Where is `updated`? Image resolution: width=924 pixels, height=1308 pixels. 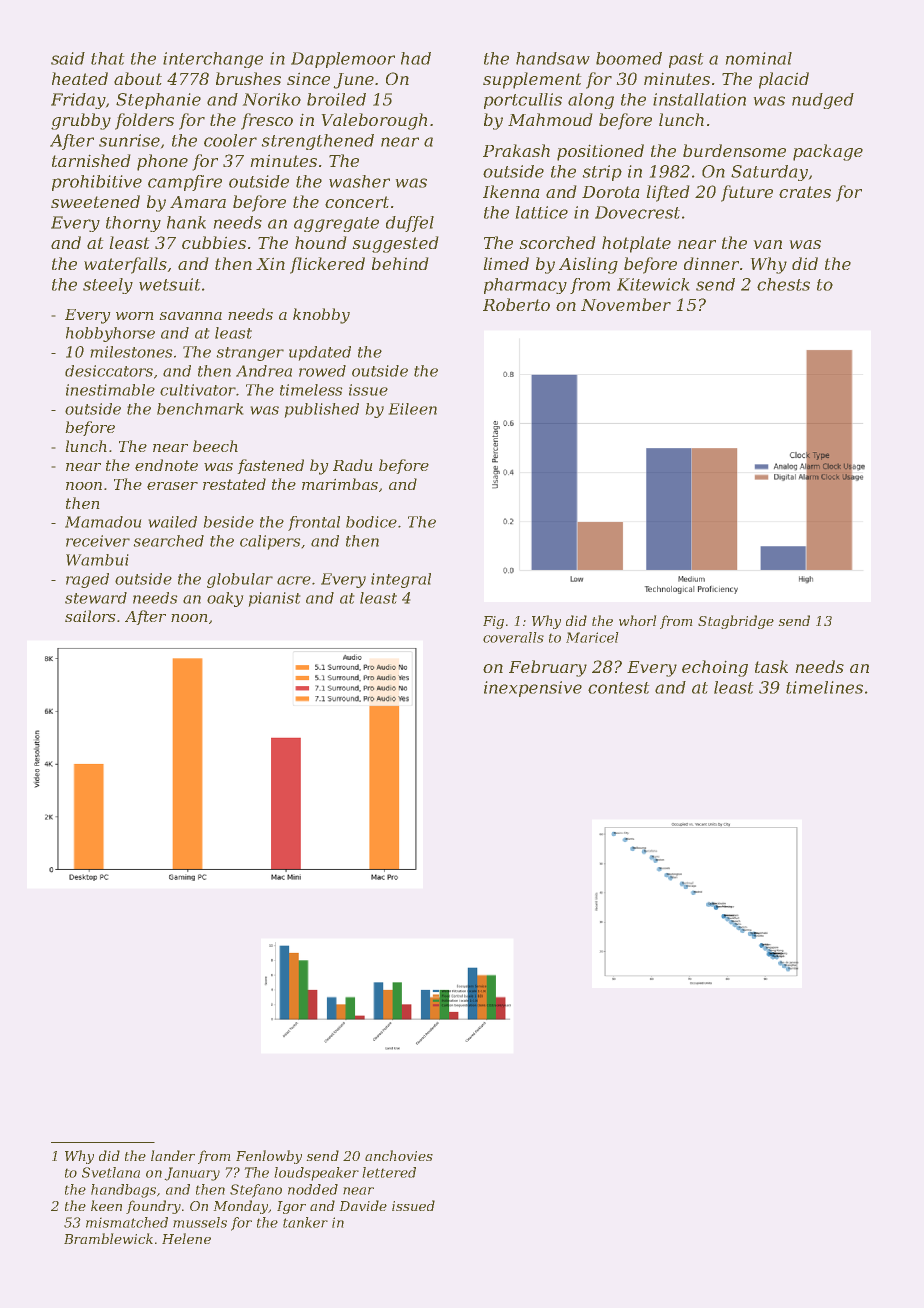 updated is located at coordinates (320, 353).
